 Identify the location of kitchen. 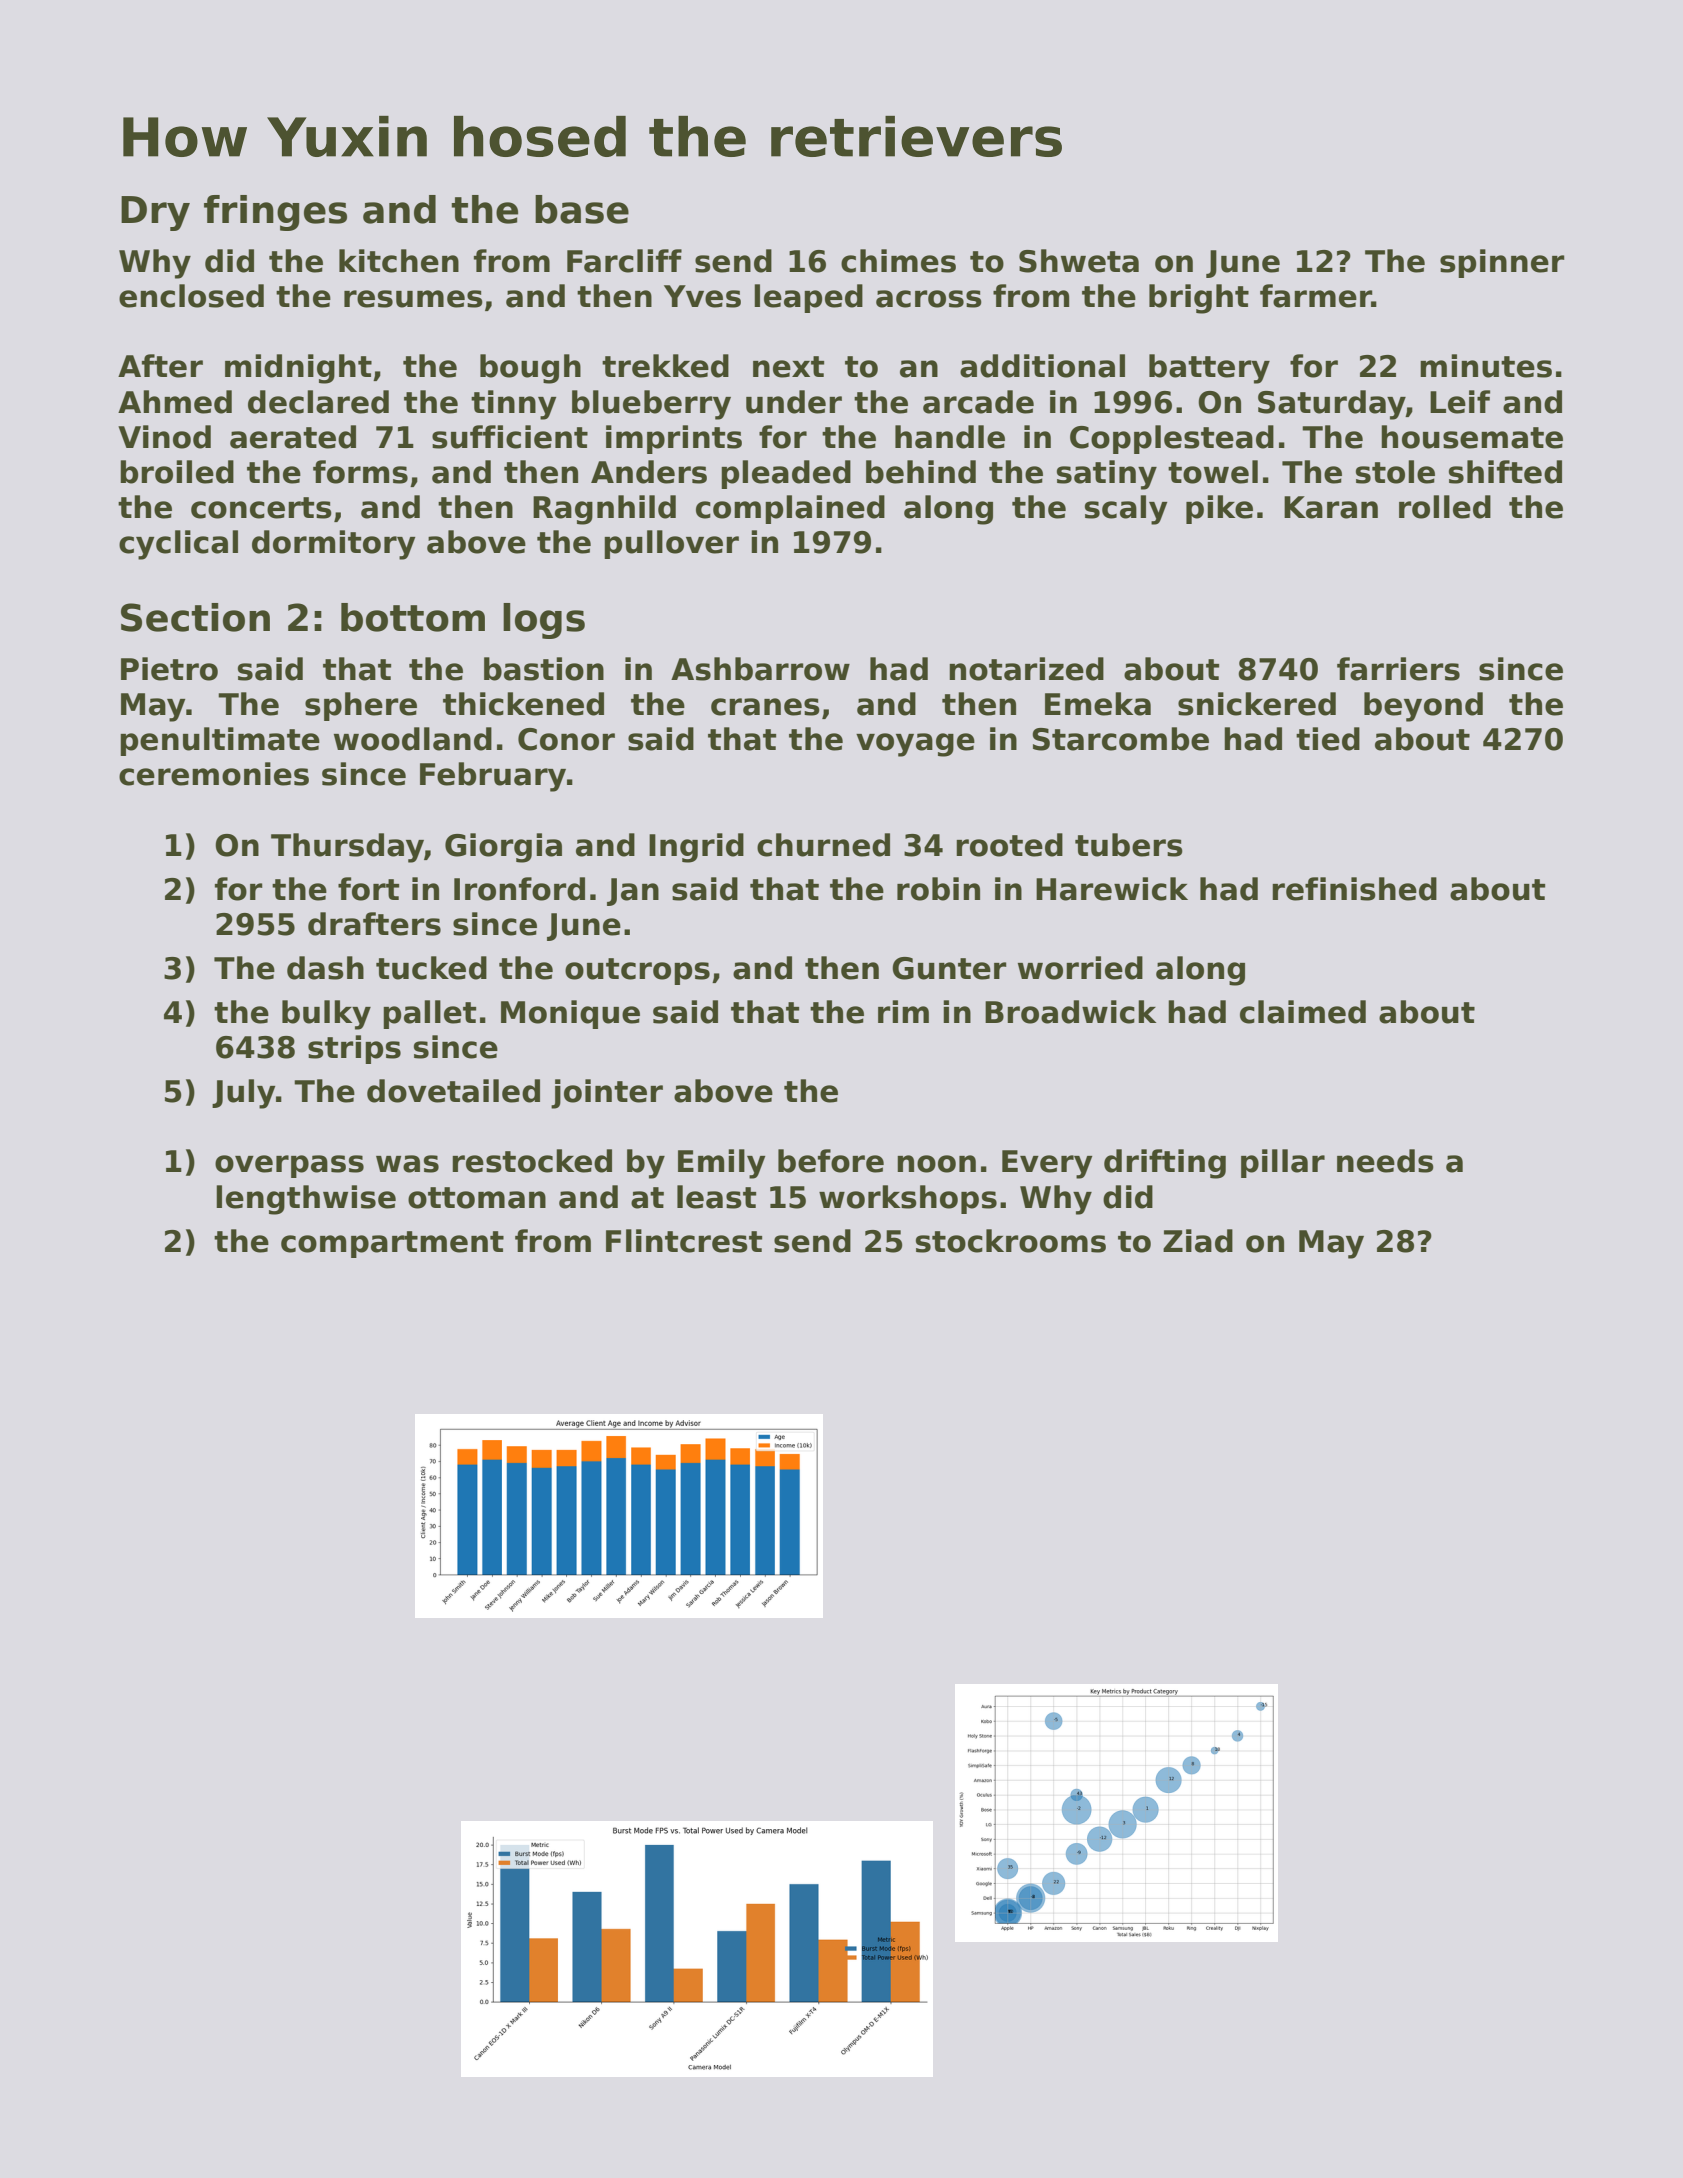
(399, 261).
